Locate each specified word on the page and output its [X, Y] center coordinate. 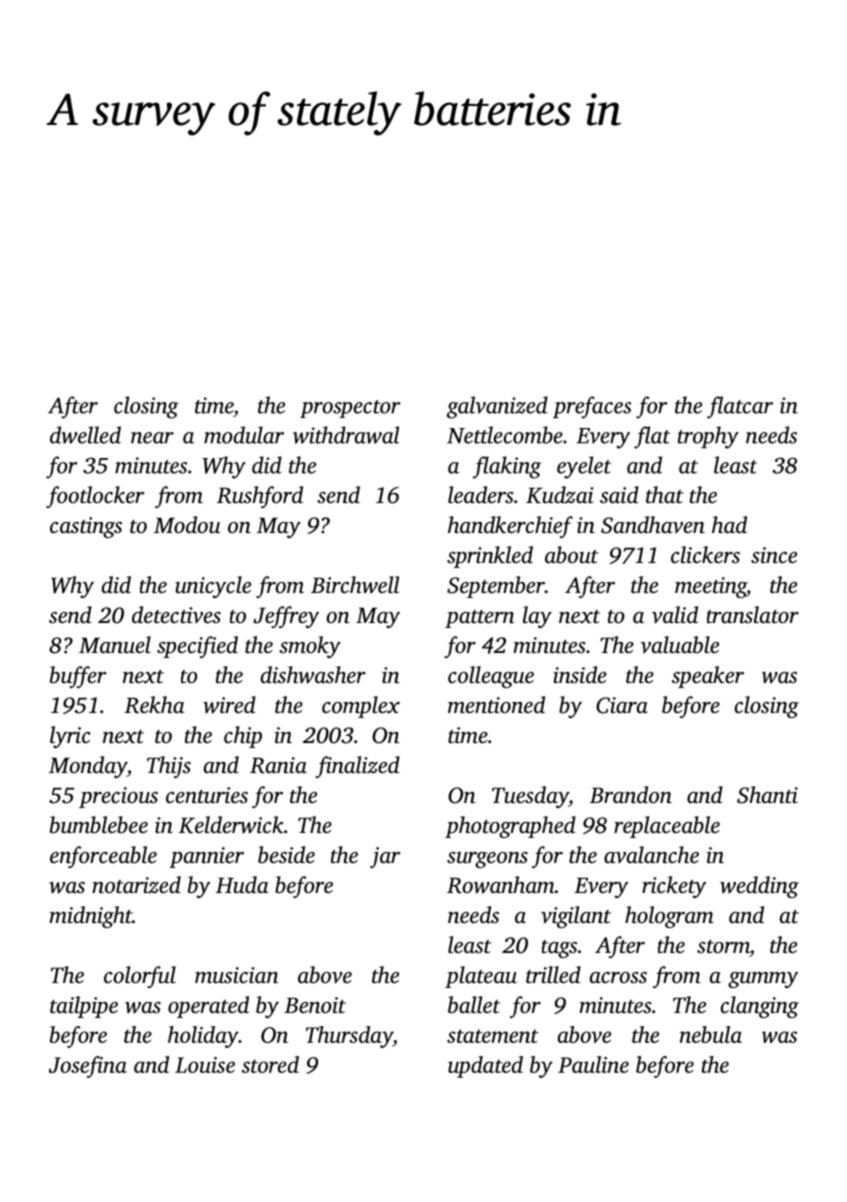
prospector [350, 409]
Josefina [88, 1067]
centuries [207, 795]
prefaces [592, 407]
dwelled [85, 435]
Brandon [631, 795]
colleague [491, 677]
